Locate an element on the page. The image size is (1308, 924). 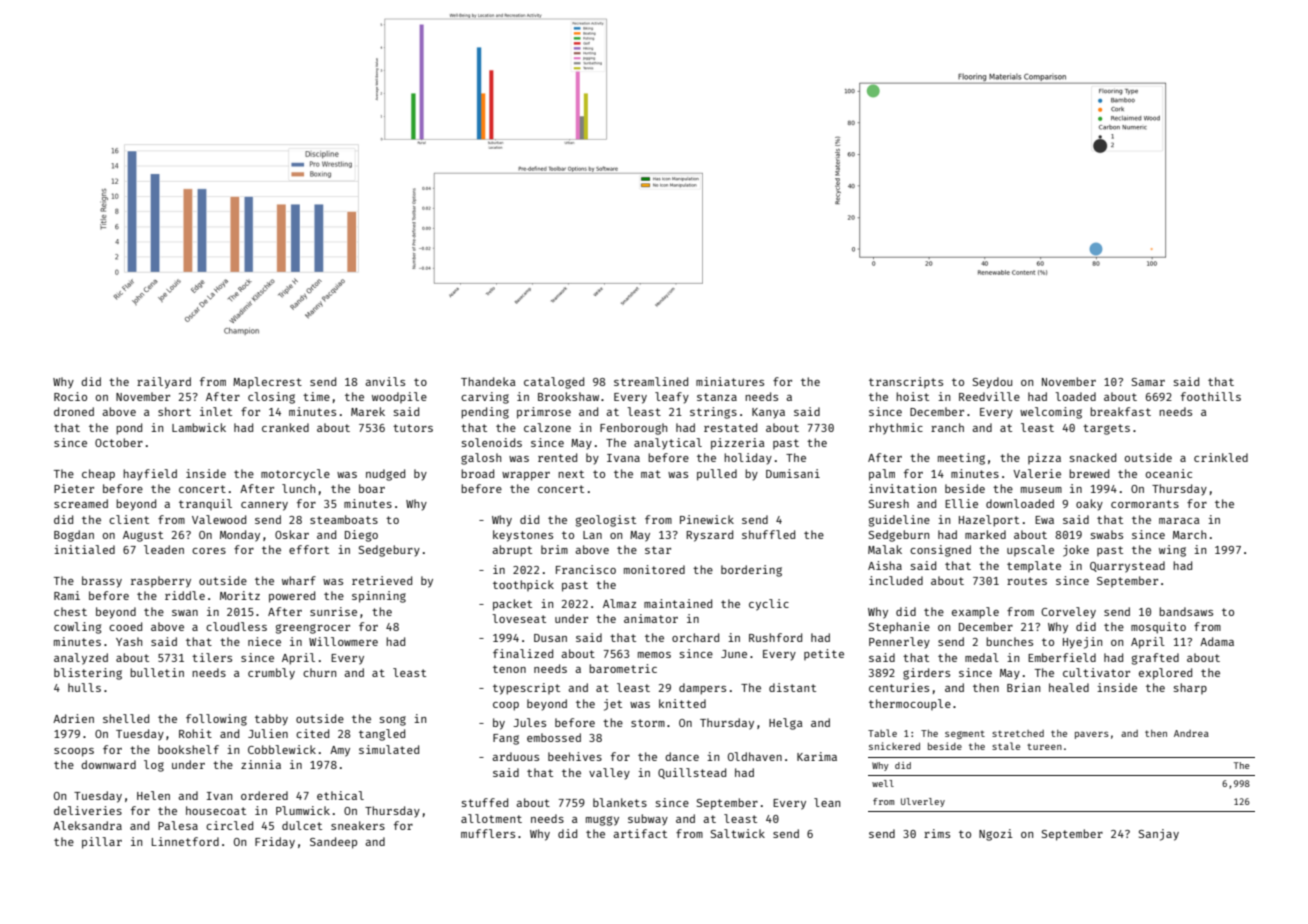
steamboats is located at coordinates (344, 519).
